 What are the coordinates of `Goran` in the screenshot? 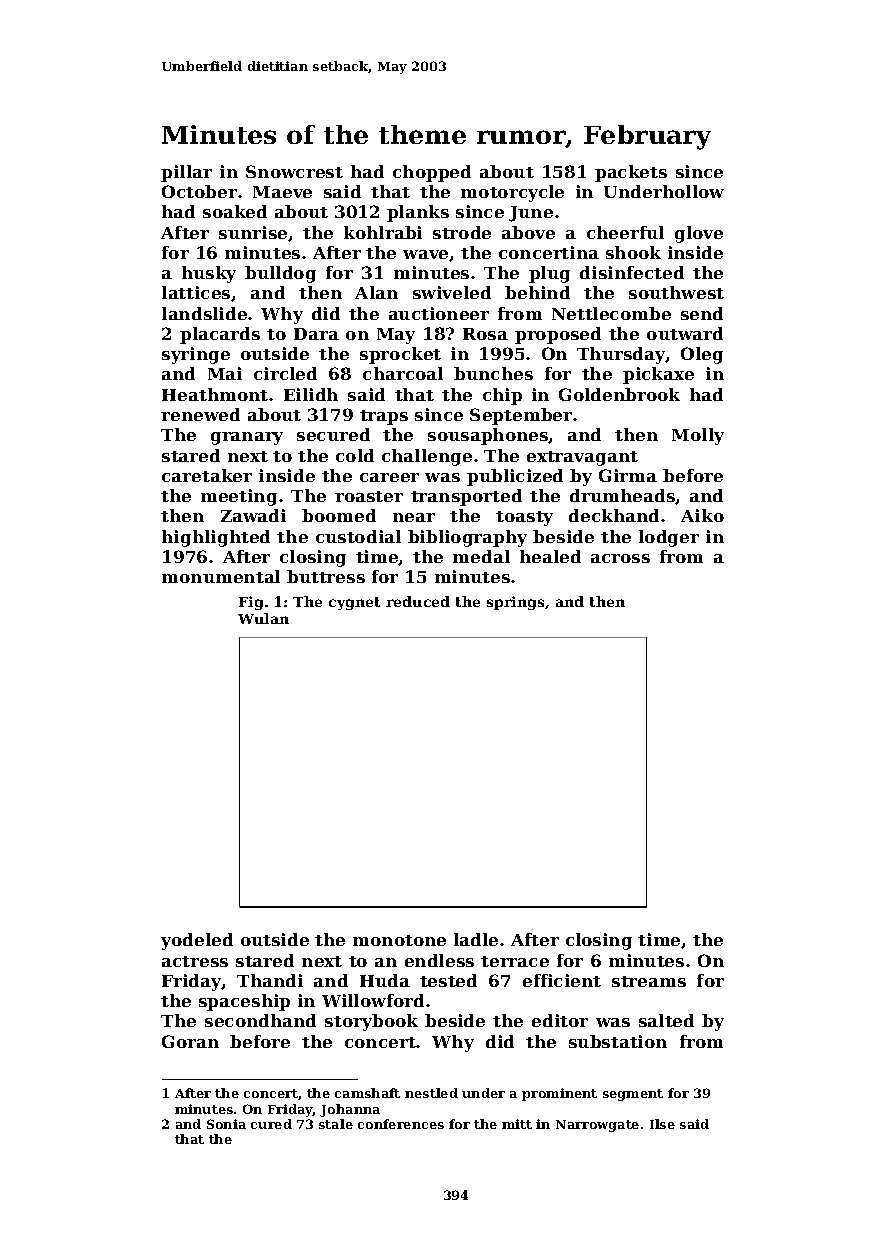 It's located at (190, 1041).
